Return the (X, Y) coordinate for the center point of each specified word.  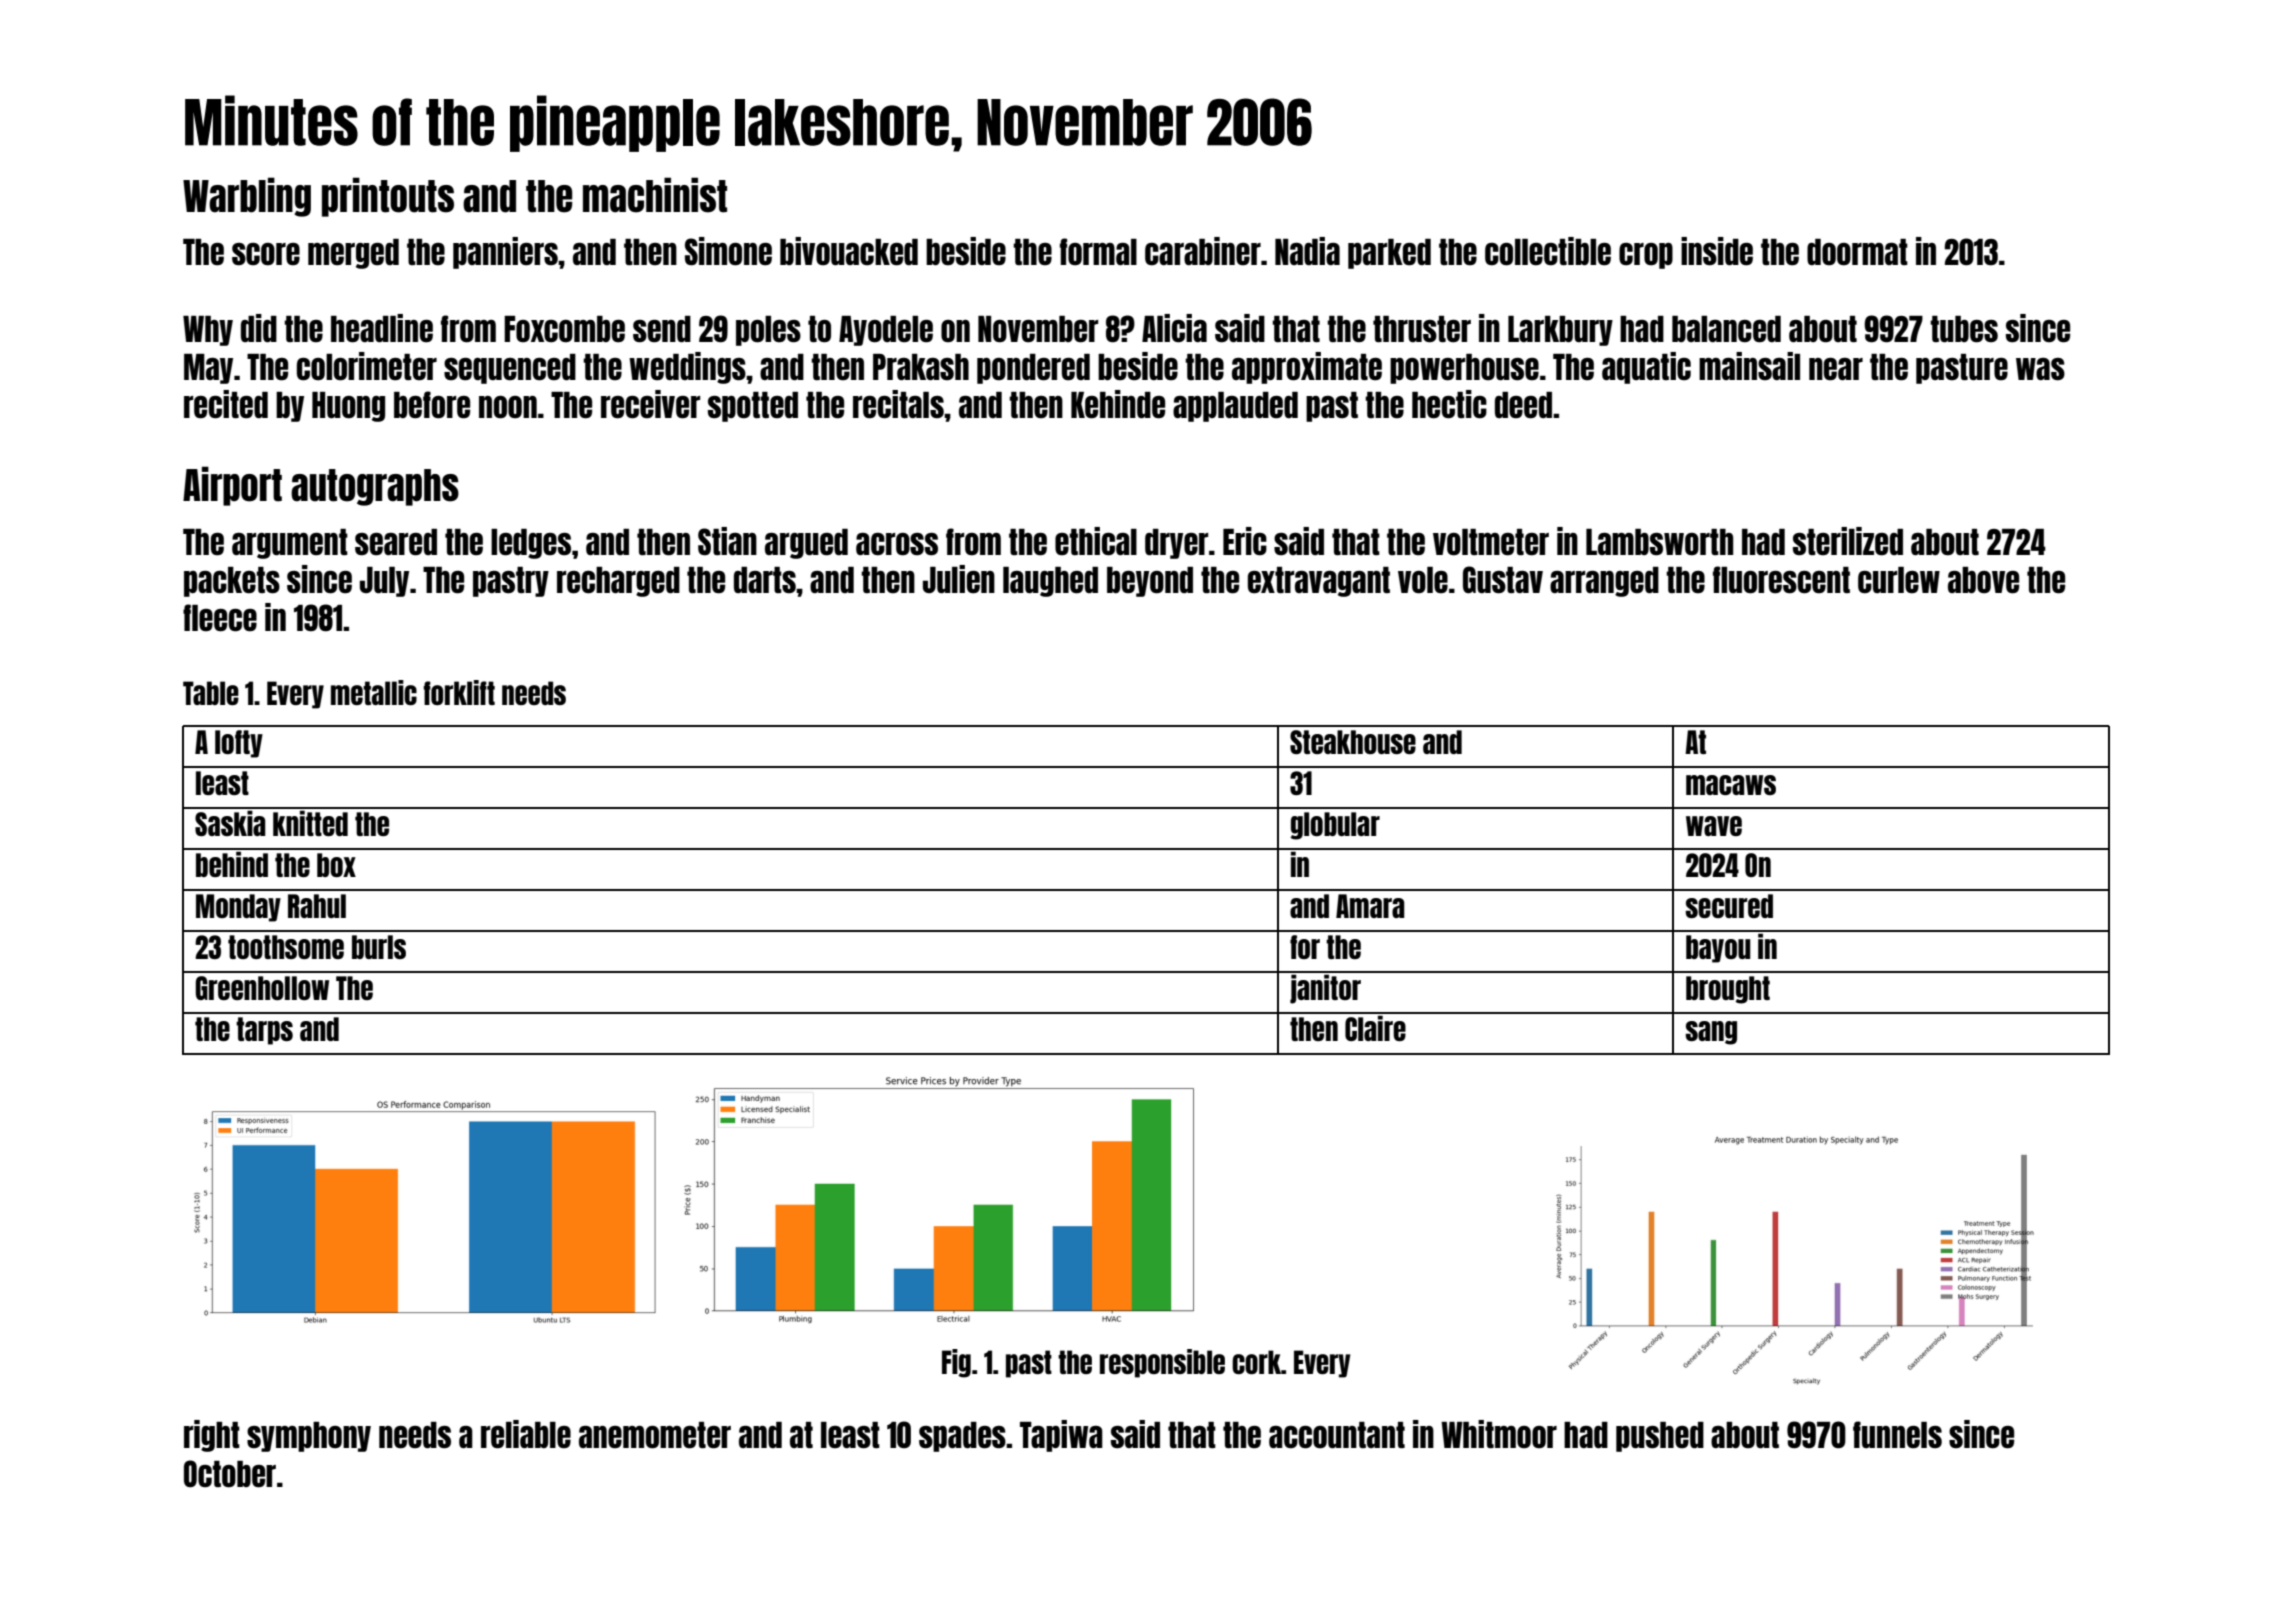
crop (1646, 256)
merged (353, 254)
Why (208, 331)
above (1983, 580)
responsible (1162, 1363)
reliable (526, 1434)
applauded (1235, 407)
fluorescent (1781, 580)
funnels (1897, 1434)
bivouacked (849, 251)
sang (1711, 1033)
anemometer (655, 1435)
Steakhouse (1353, 742)
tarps (264, 1031)
